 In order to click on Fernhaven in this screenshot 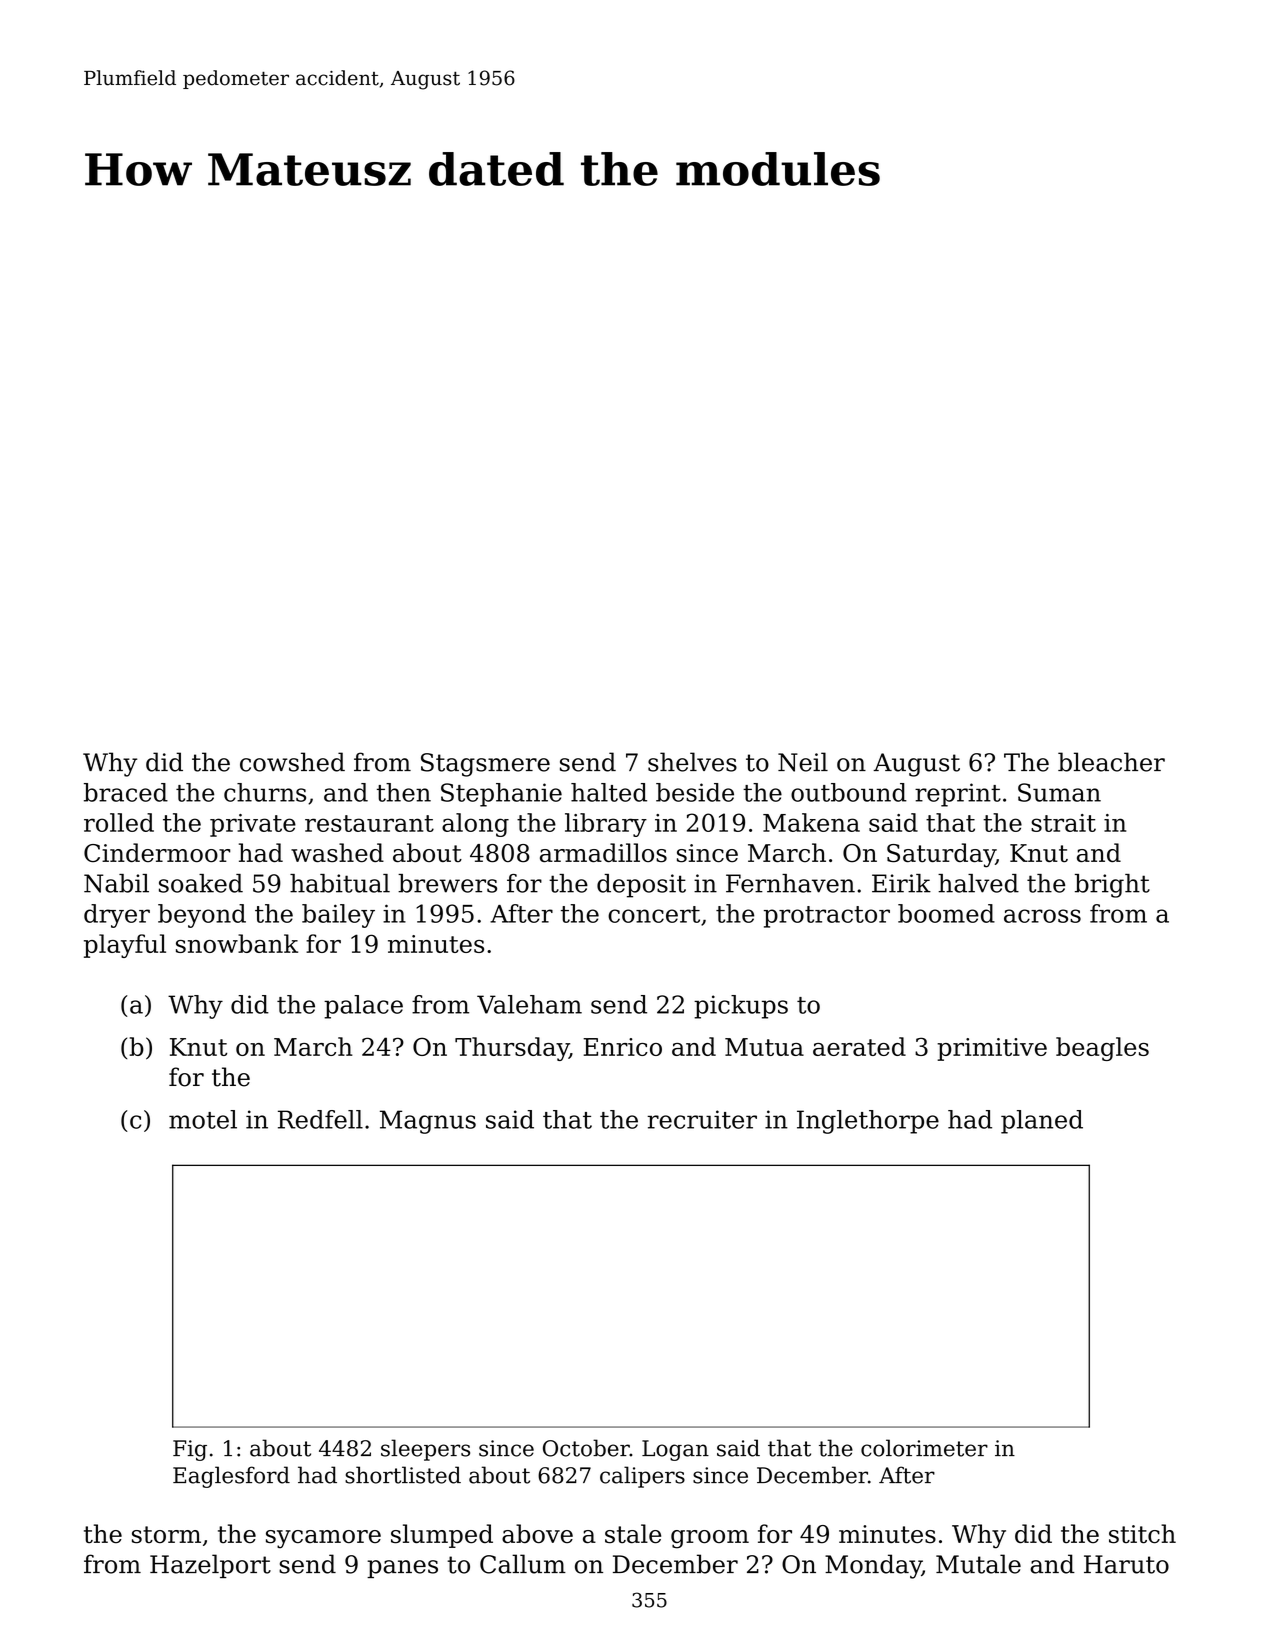, I will do `click(790, 883)`.
